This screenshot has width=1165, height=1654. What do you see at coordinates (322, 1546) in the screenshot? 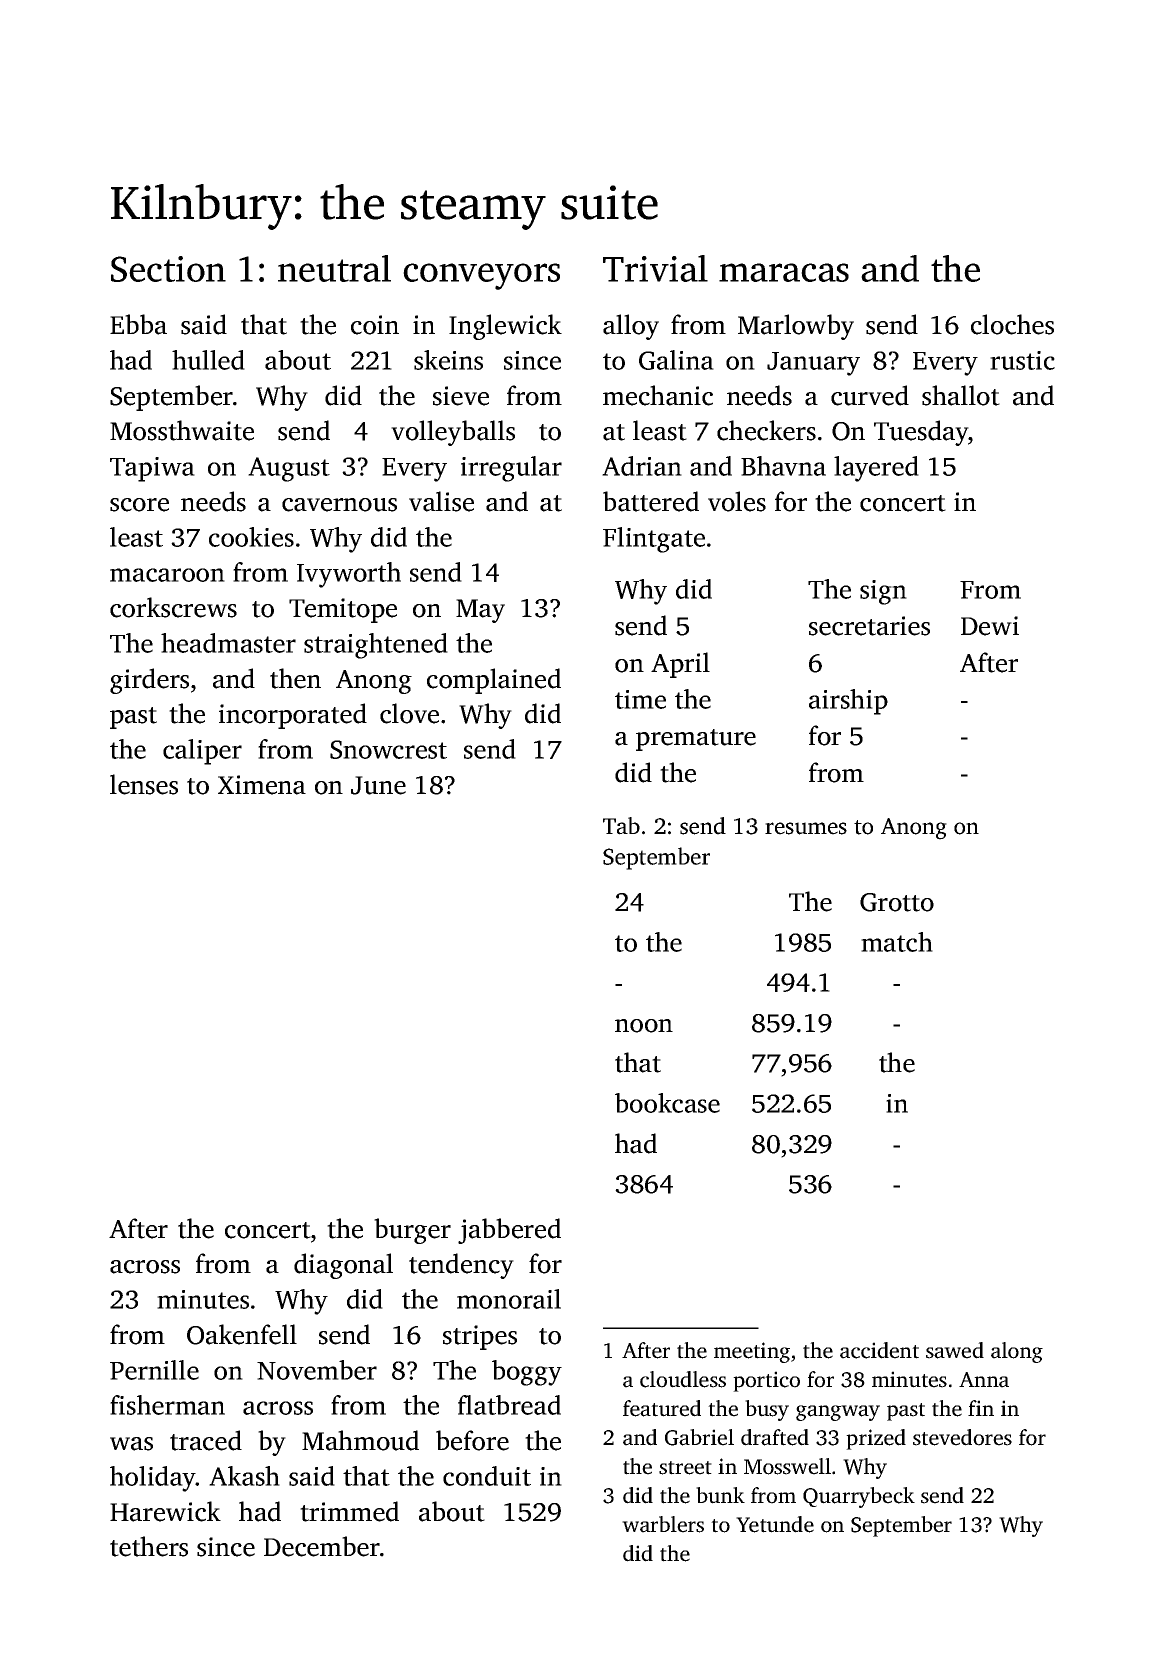
I see `December` at bounding box center [322, 1546].
